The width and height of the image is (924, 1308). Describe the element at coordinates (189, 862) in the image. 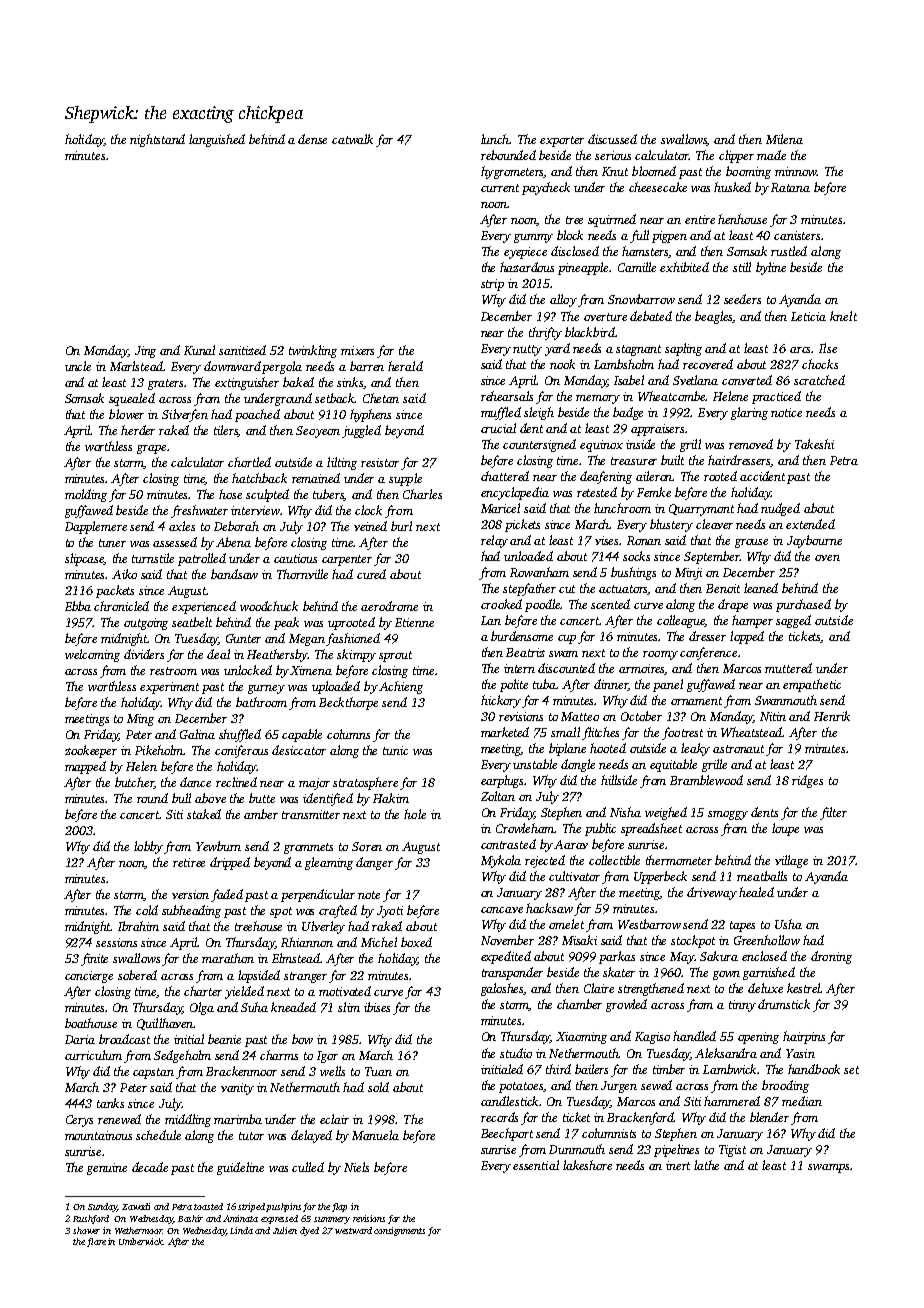

I see `retiree` at that location.
